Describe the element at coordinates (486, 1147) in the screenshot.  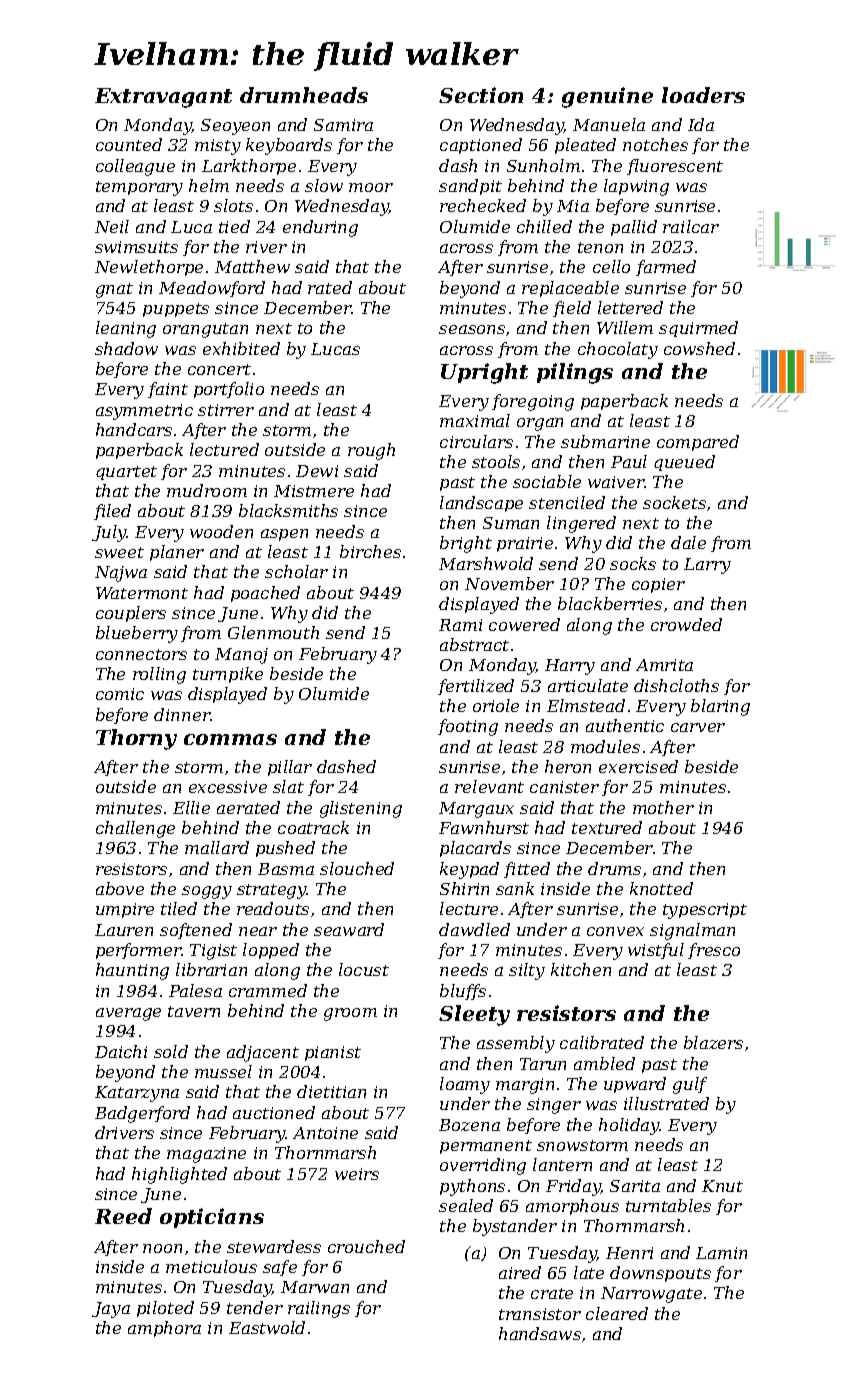
I see `permanent` at that location.
